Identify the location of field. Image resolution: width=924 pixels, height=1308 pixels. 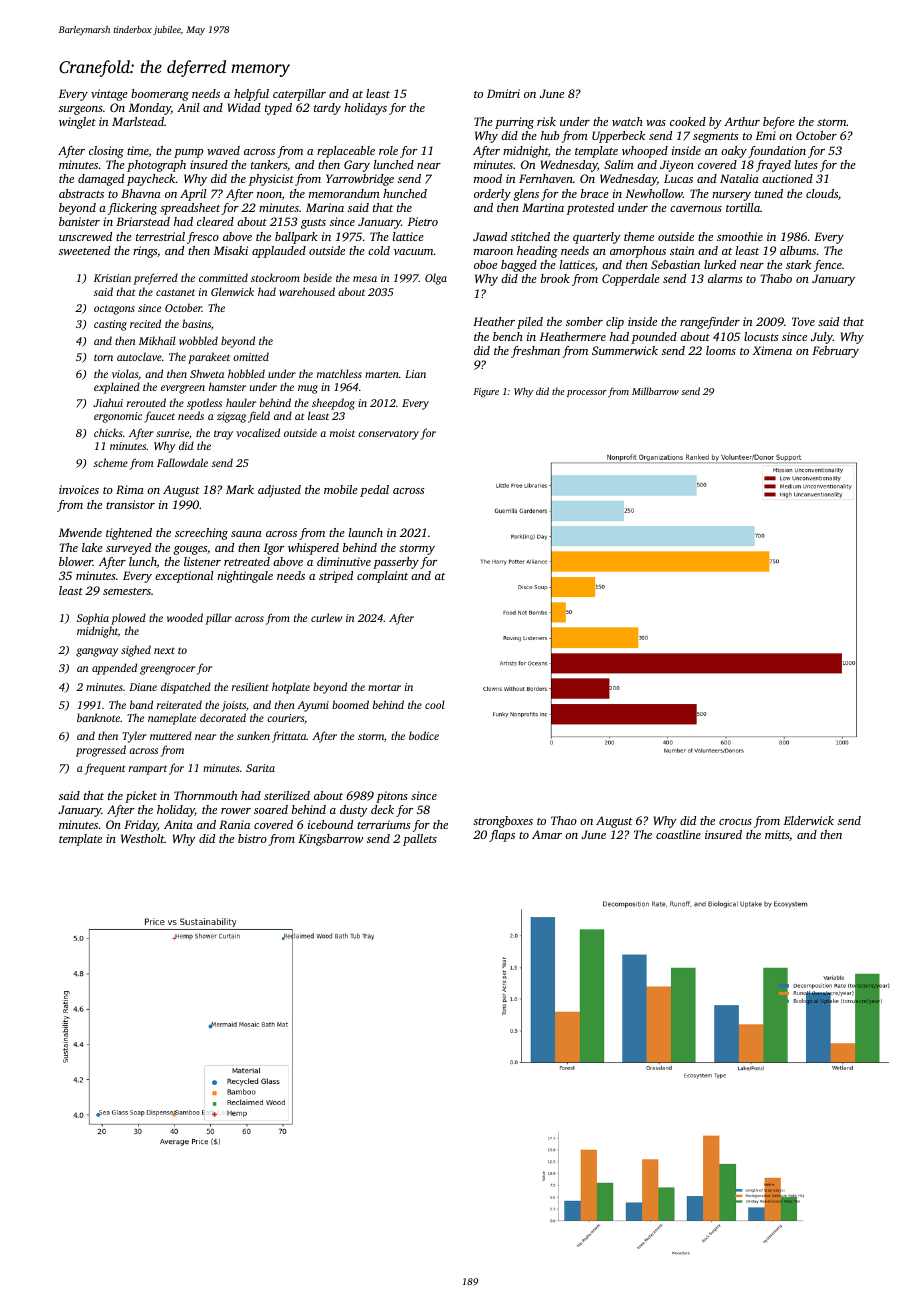
(259, 417).
